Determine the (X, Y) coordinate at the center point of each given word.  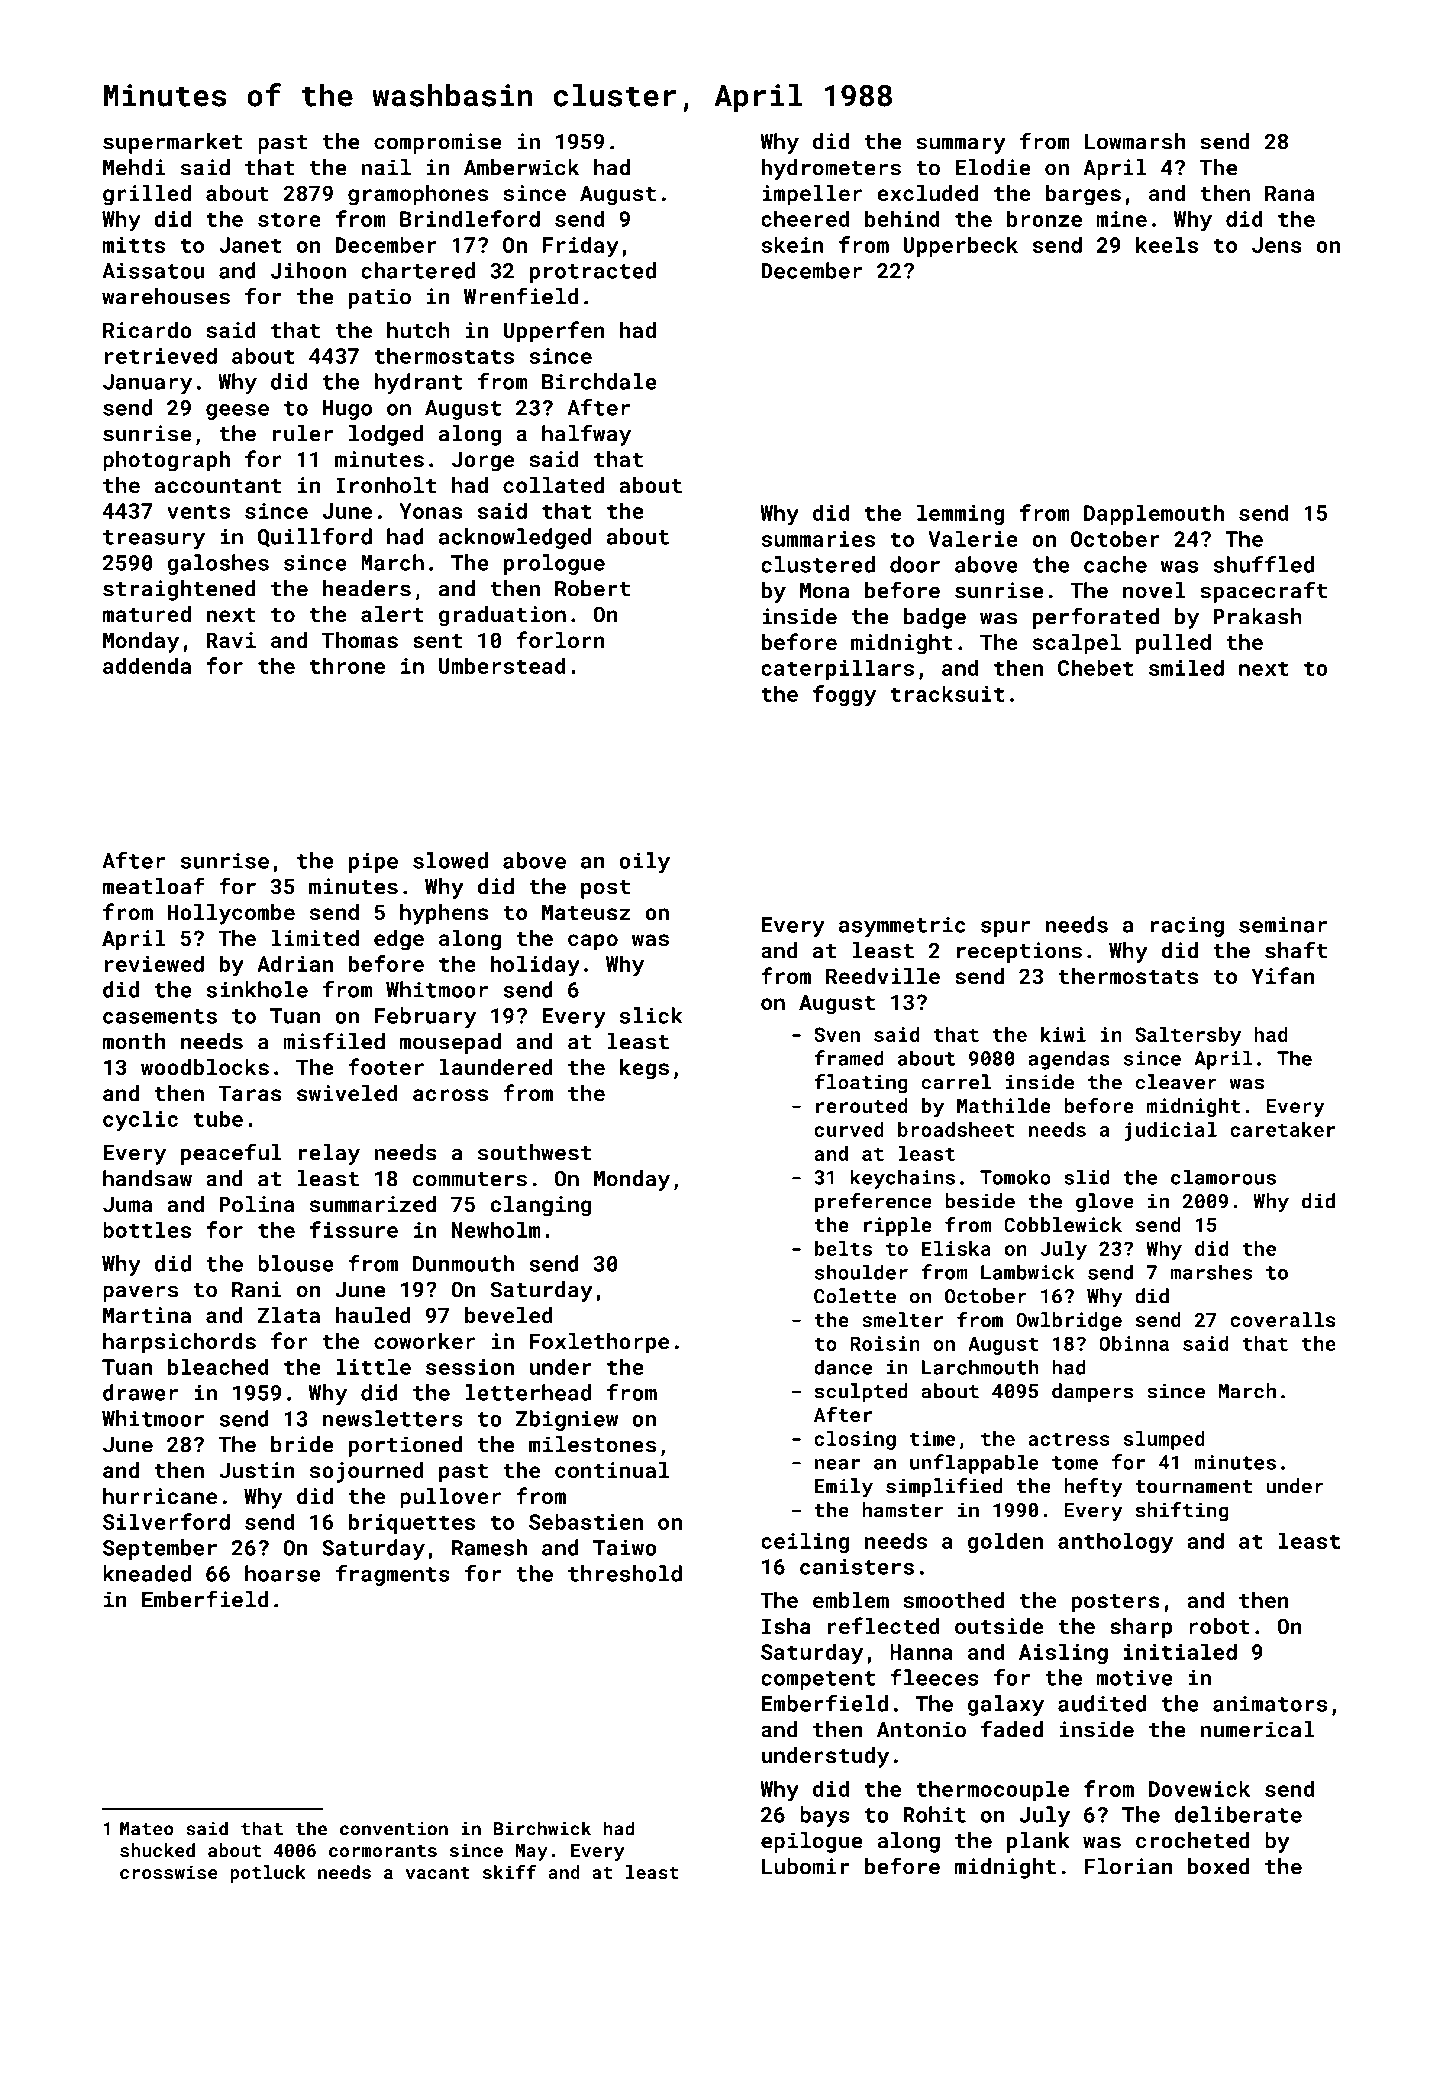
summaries (818, 539)
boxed (1219, 1866)
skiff (509, 1872)
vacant (438, 1873)
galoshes (218, 564)
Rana (1289, 193)
